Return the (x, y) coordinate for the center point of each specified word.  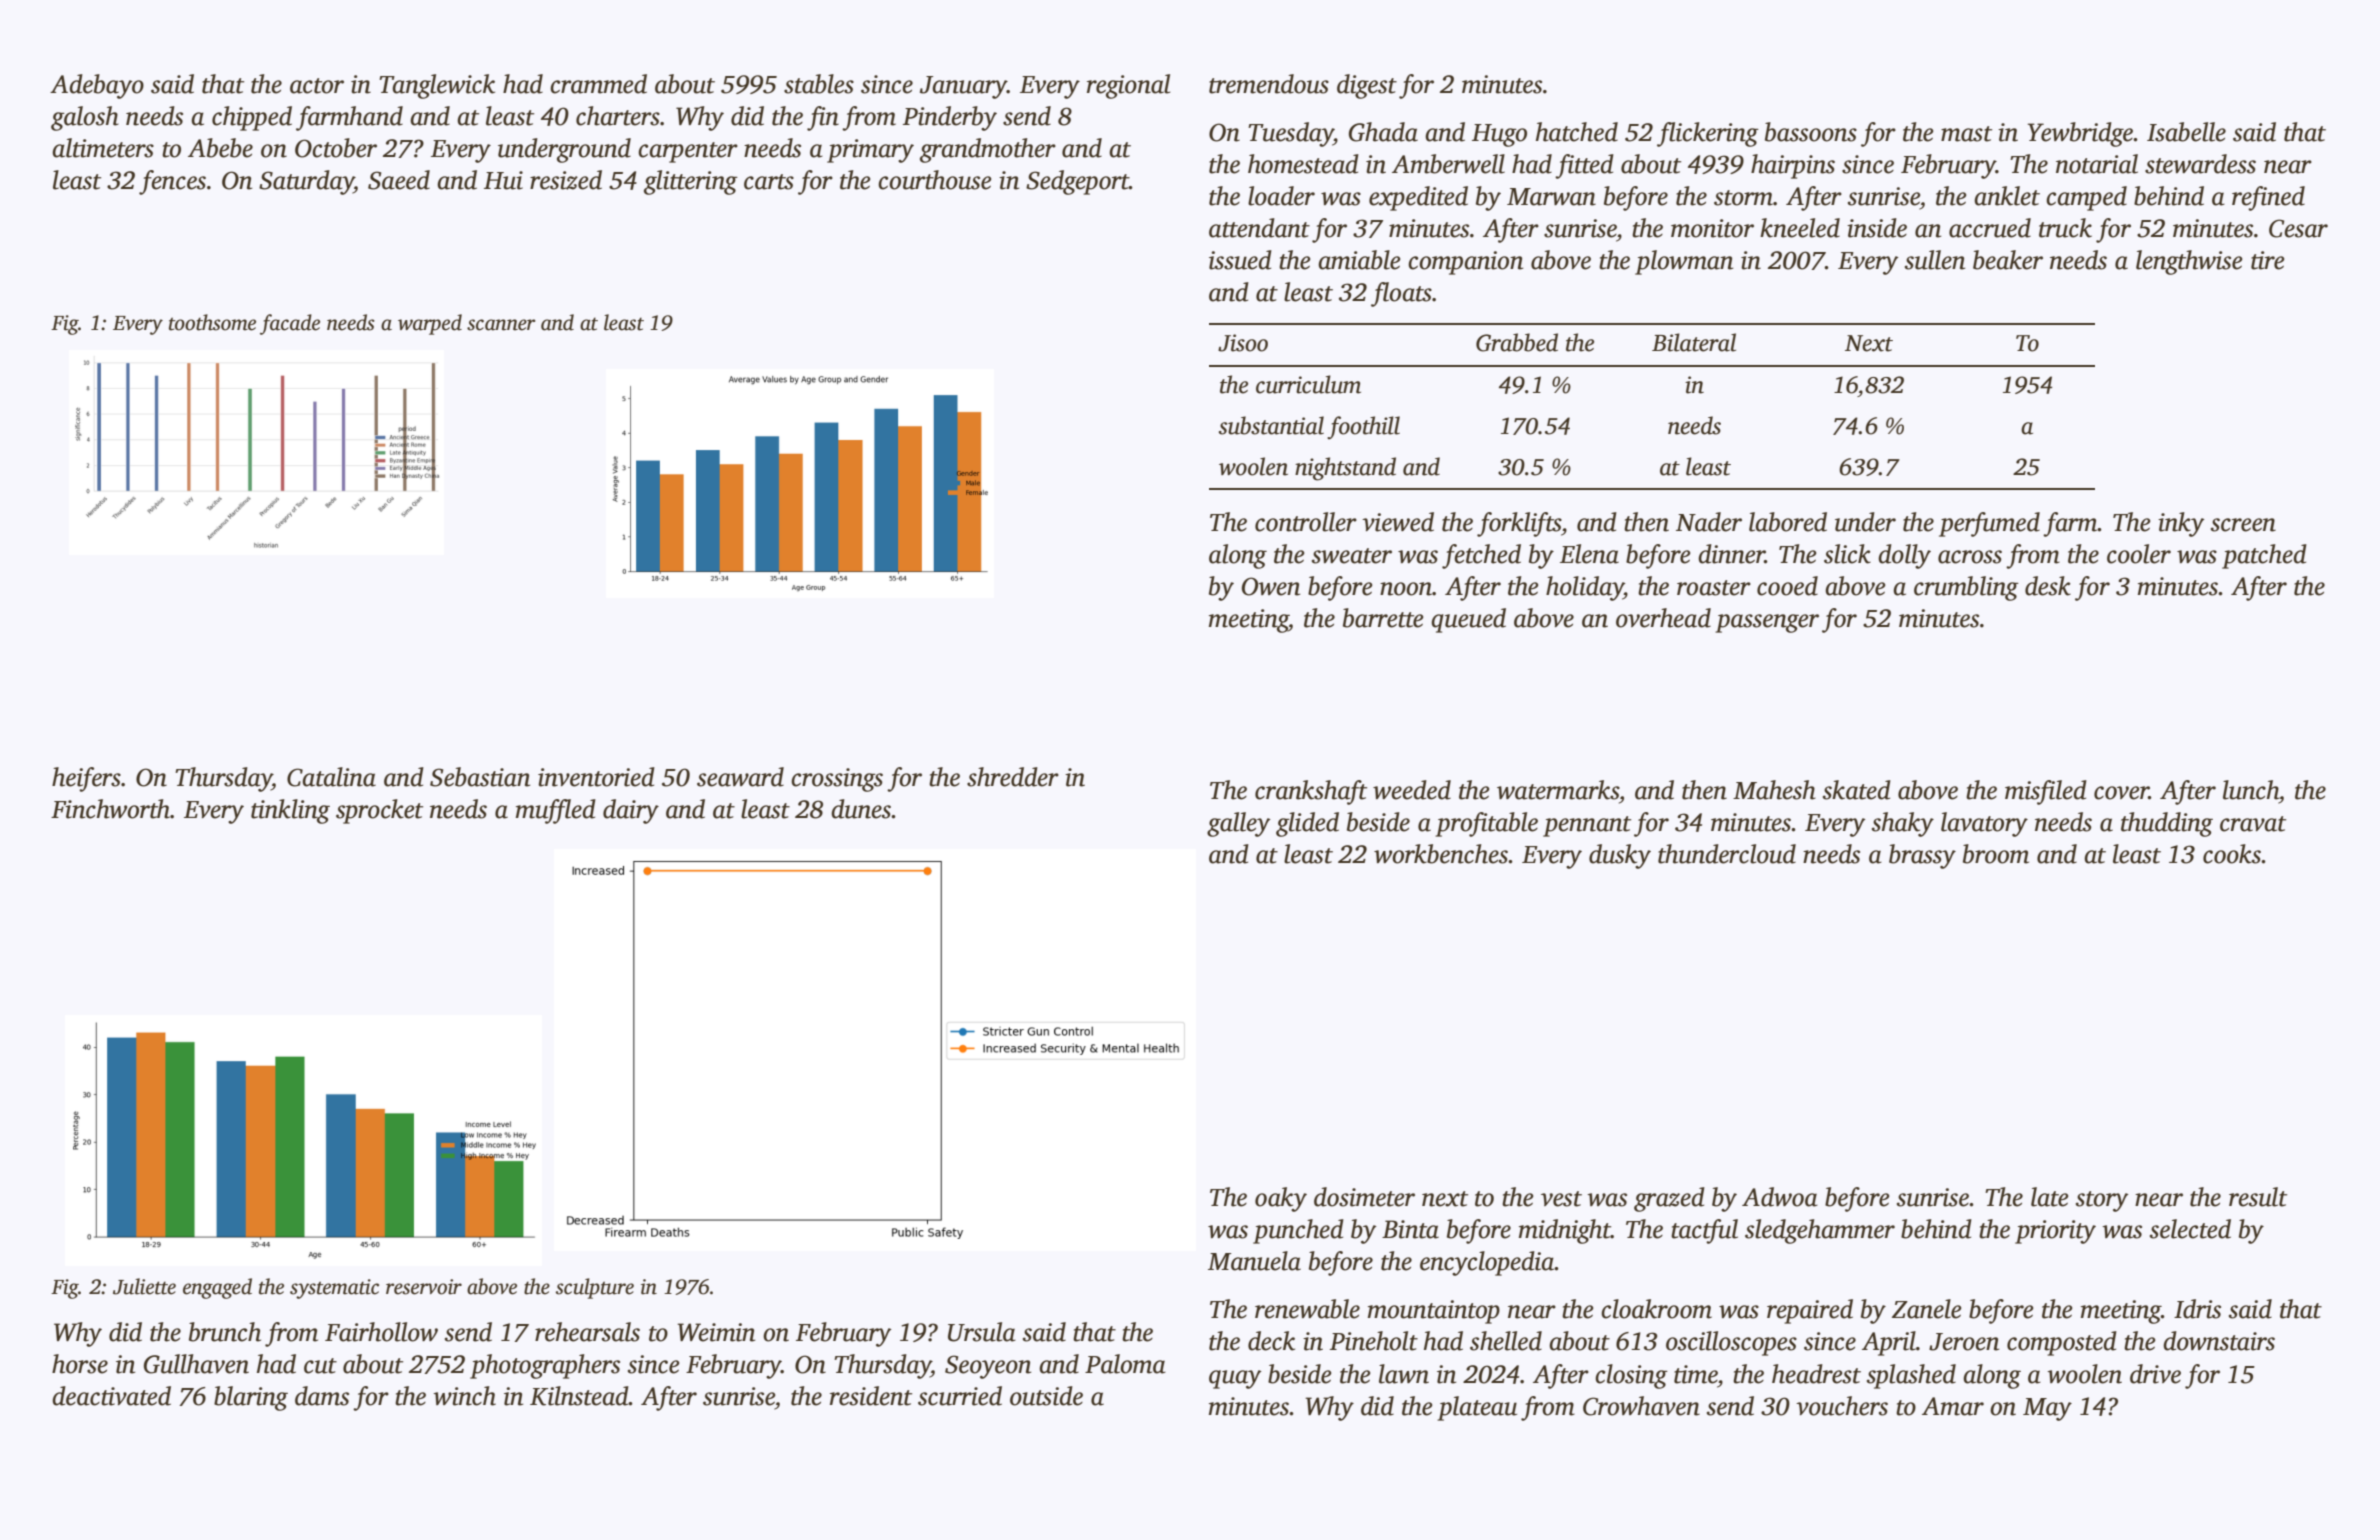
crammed (598, 84)
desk (2048, 586)
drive (2155, 1374)
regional (1128, 86)
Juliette (144, 1286)
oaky (1281, 1199)
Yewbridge (2080, 134)
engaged (217, 1288)
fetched (1481, 556)
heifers (86, 779)
